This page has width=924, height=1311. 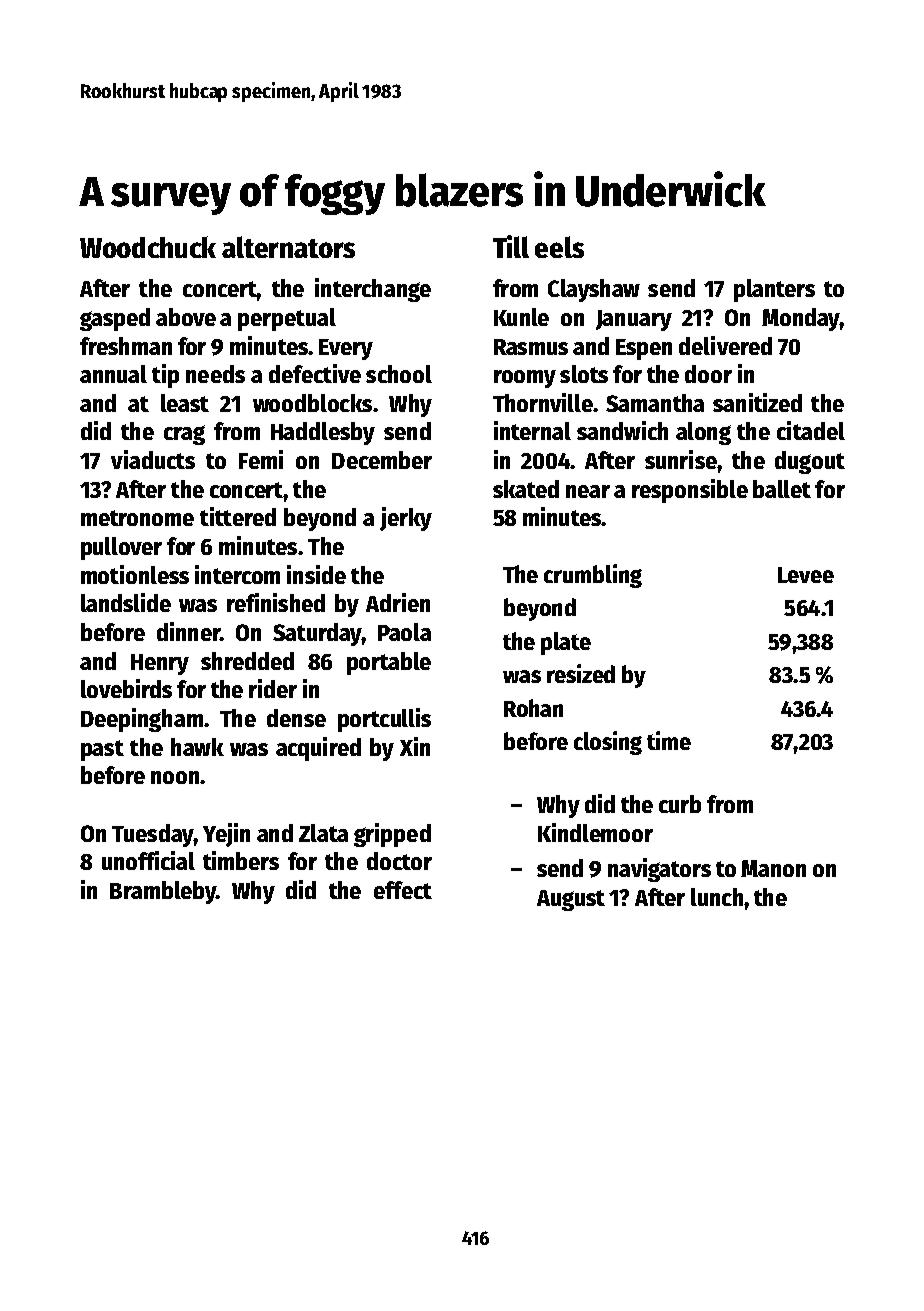 What do you see at coordinates (135, 574) in the page?
I see `motionless` at bounding box center [135, 574].
